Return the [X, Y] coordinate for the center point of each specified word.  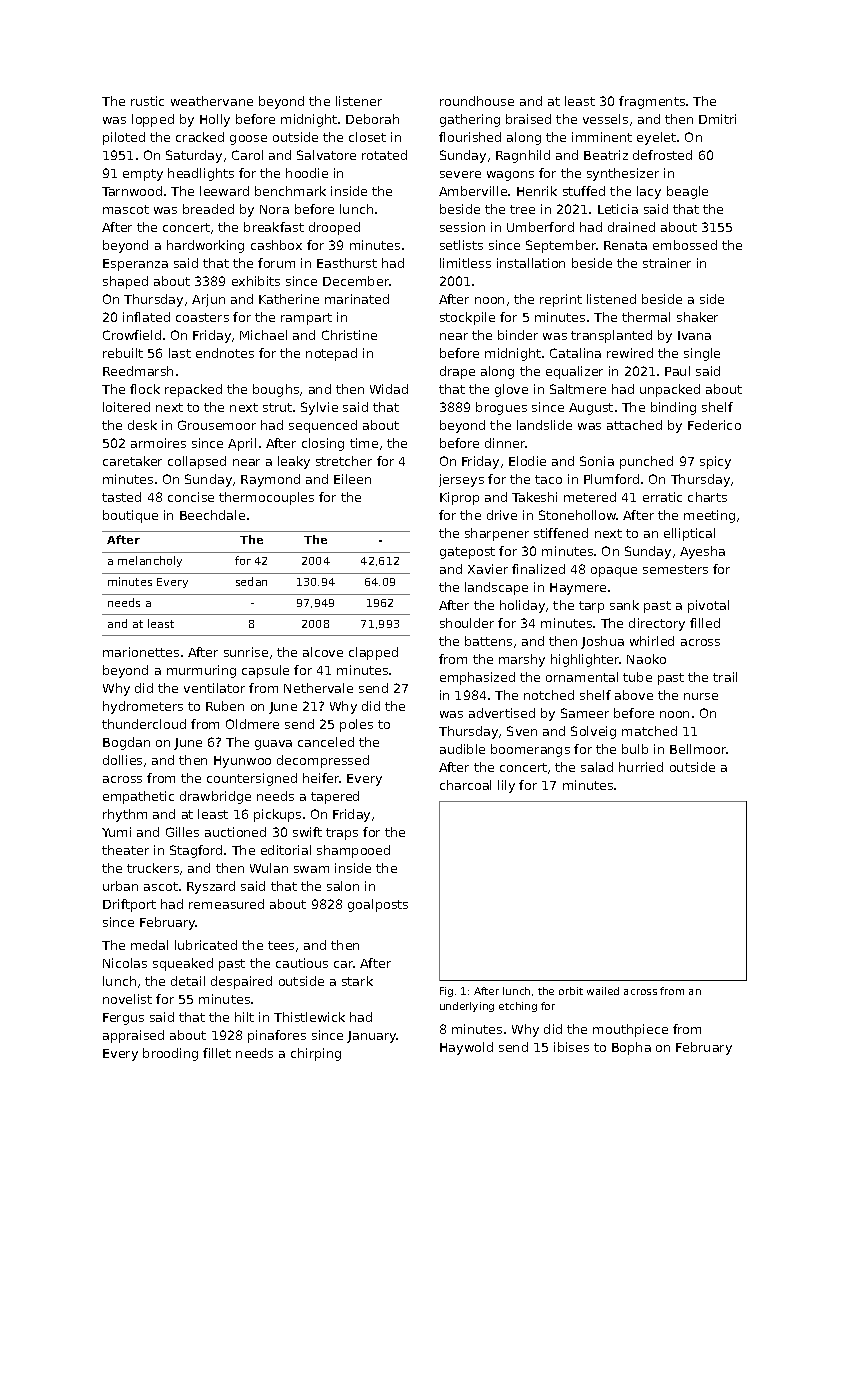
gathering [470, 120]
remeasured [226, 904]
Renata [625, 245]
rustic [147, 101]
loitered [126, 407]
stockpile [467, 318]
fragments [652, 102]
